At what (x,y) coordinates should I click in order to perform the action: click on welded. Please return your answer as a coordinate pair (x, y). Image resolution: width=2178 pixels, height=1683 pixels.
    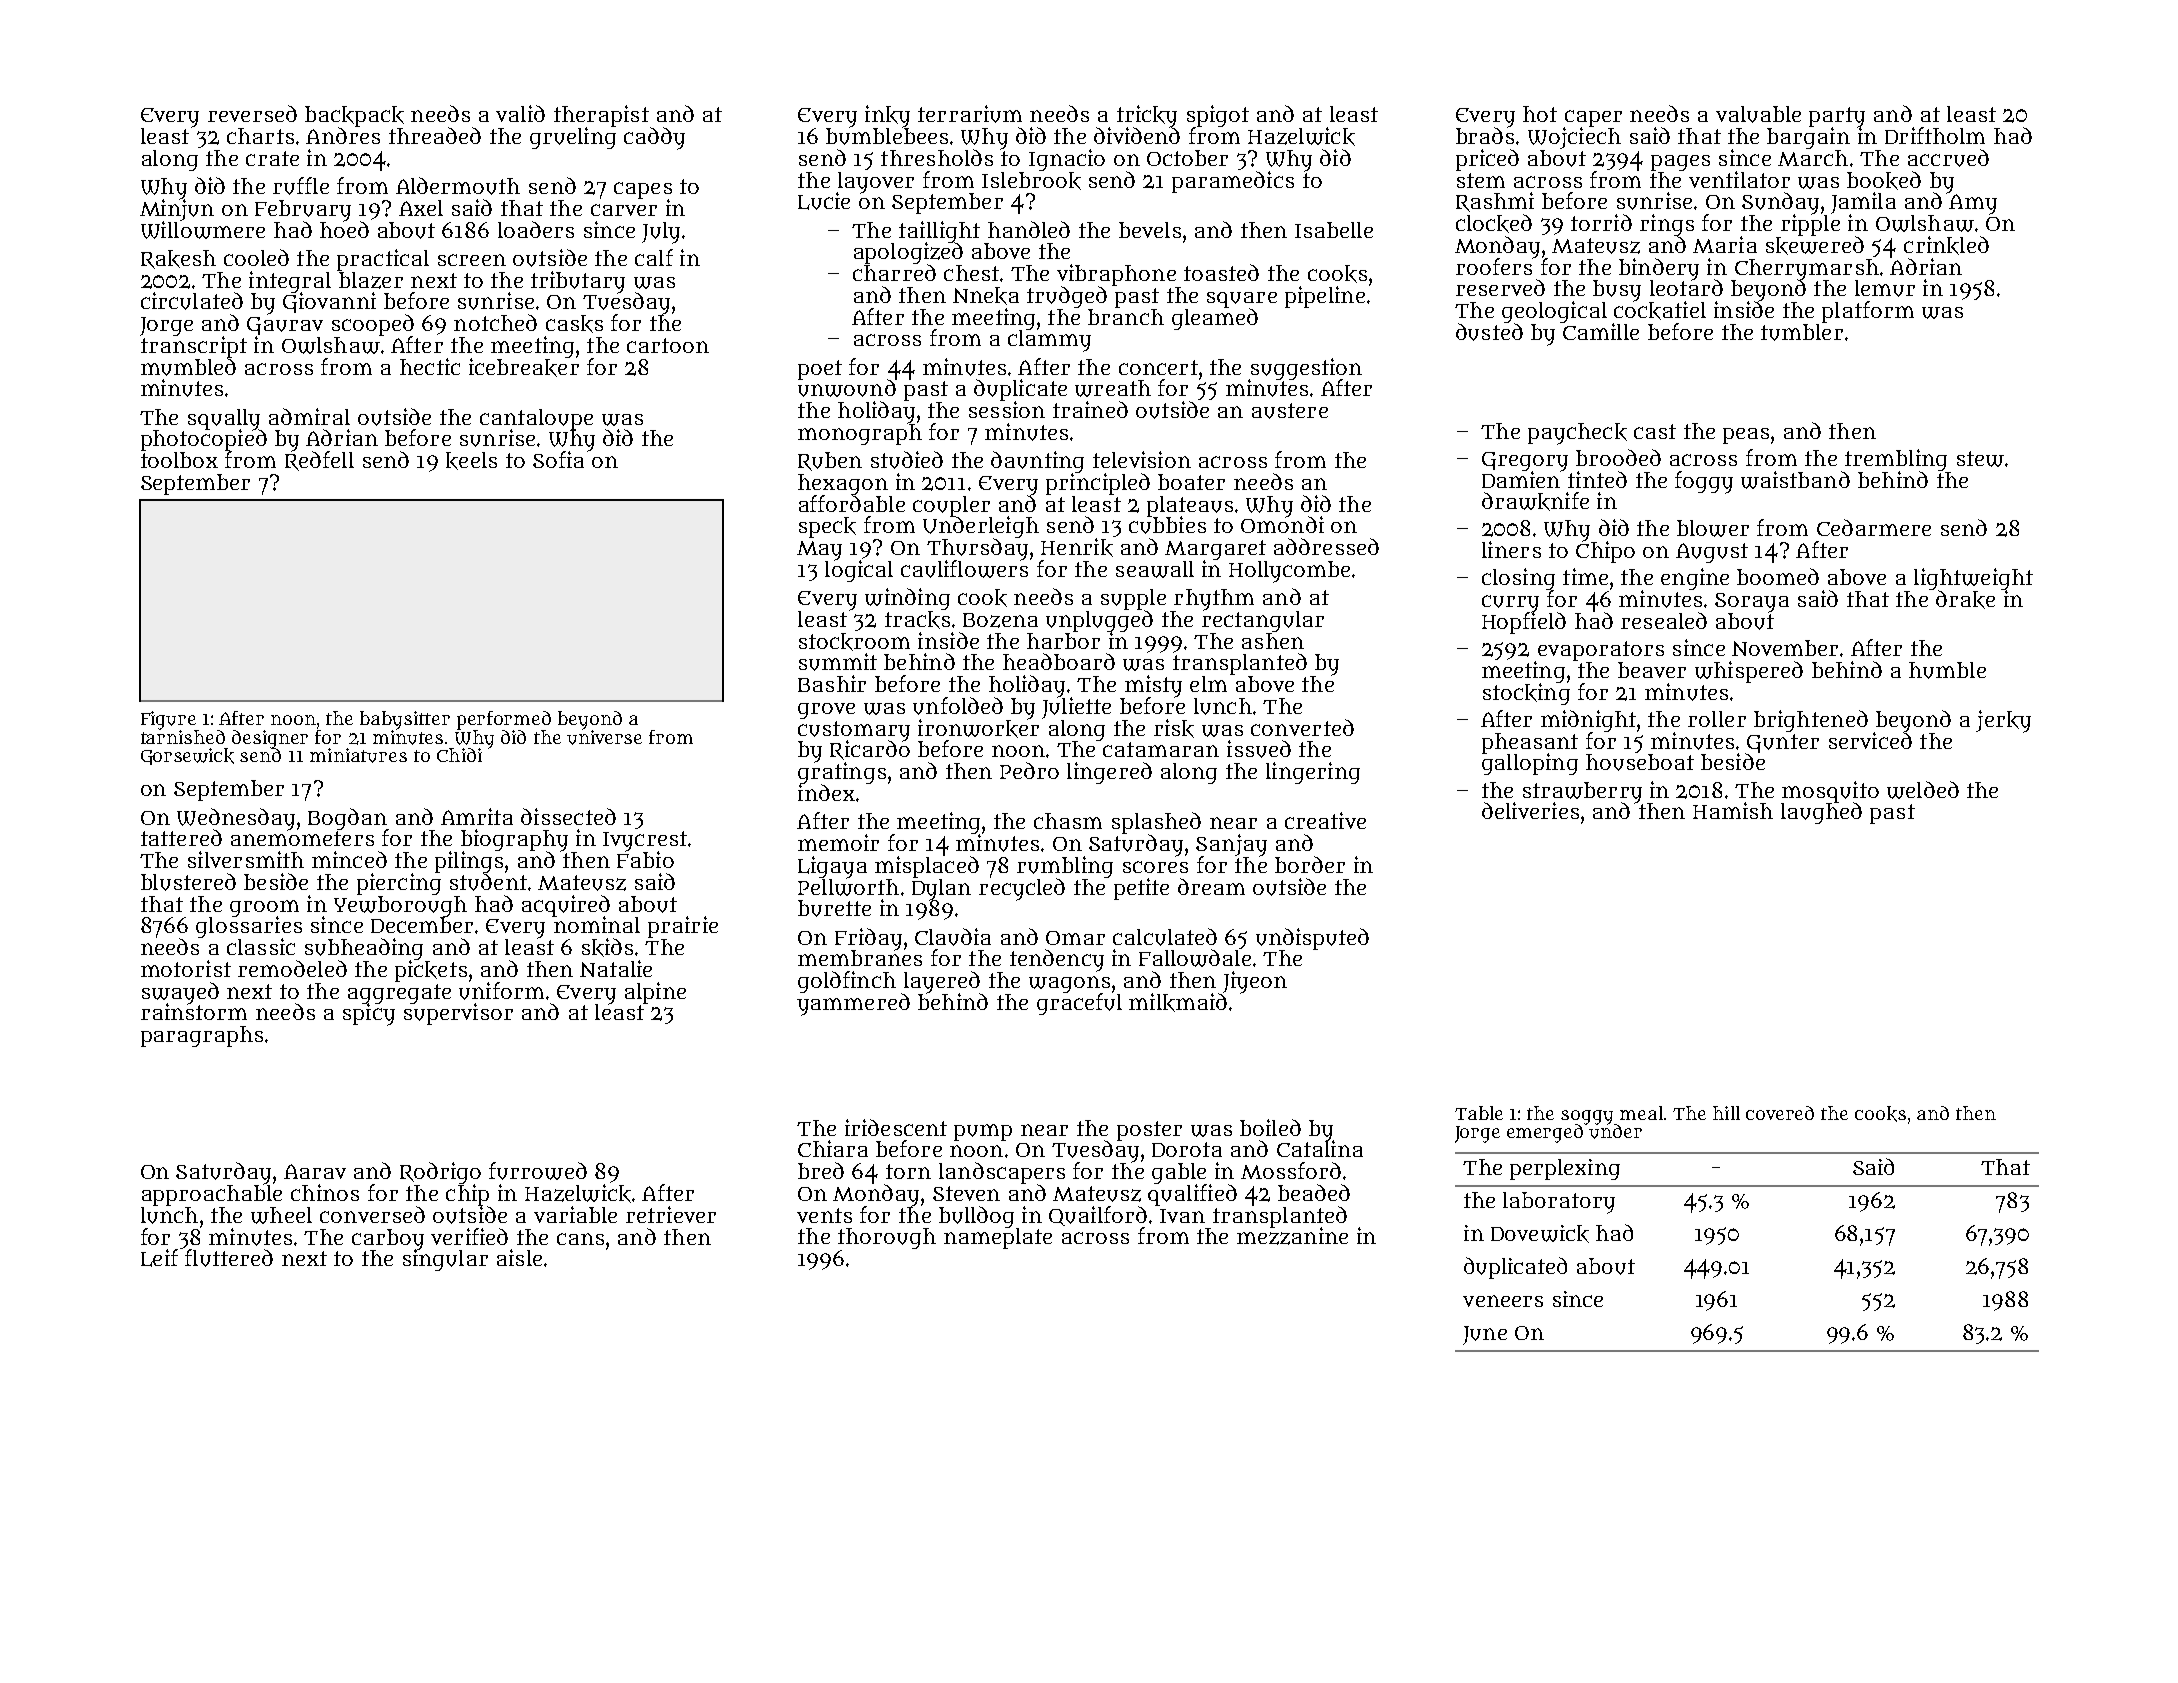
    Looking at the image, I should click on (1923, 790).
